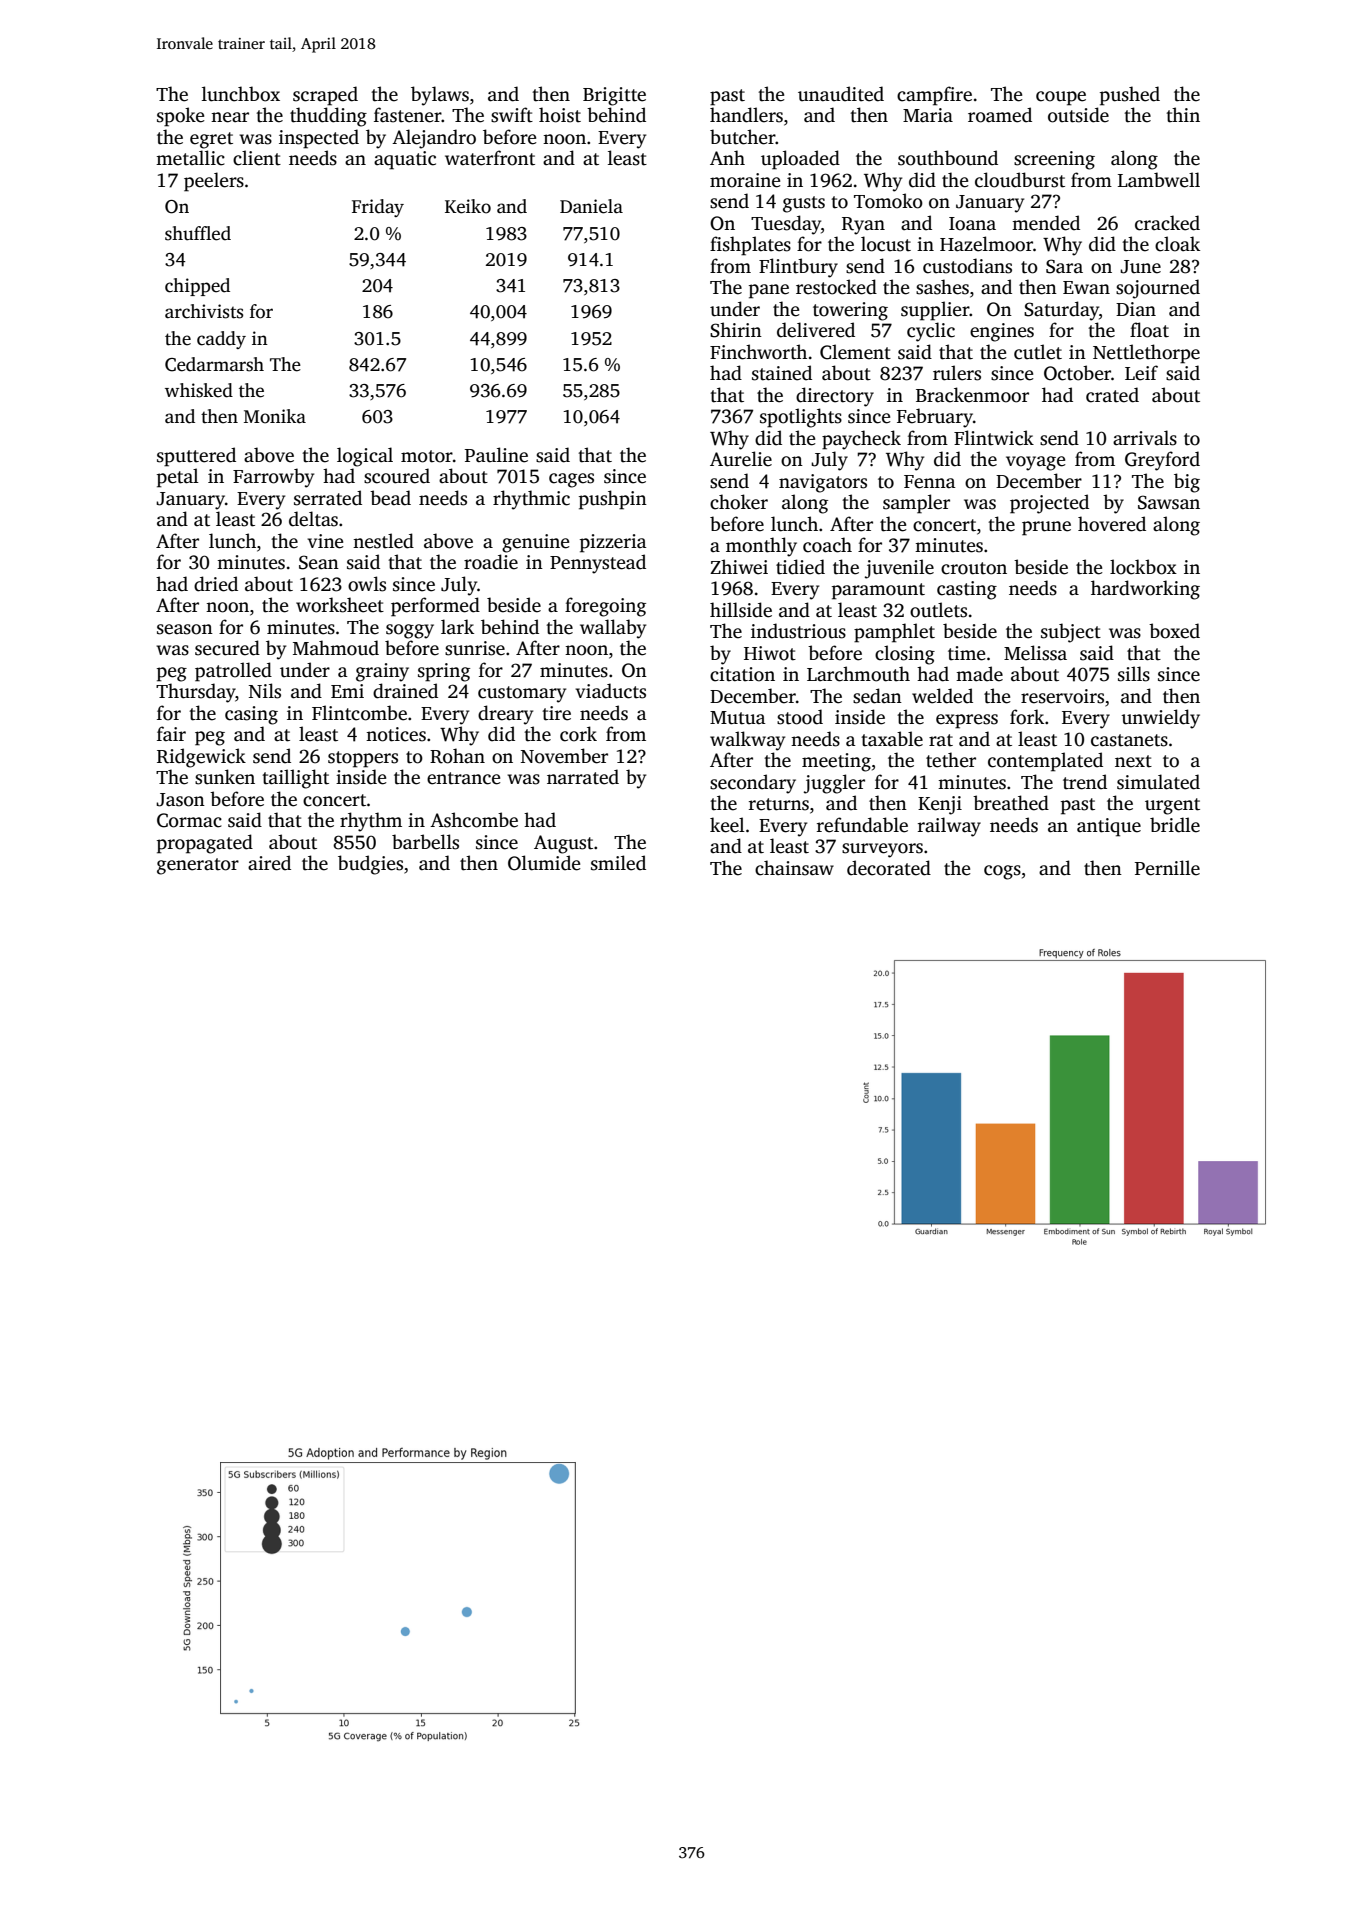 This screenshot has width=1357, height=1919. Describe the element at coordinates (739, 502) in the screenshot. I see `choker` at that location.
